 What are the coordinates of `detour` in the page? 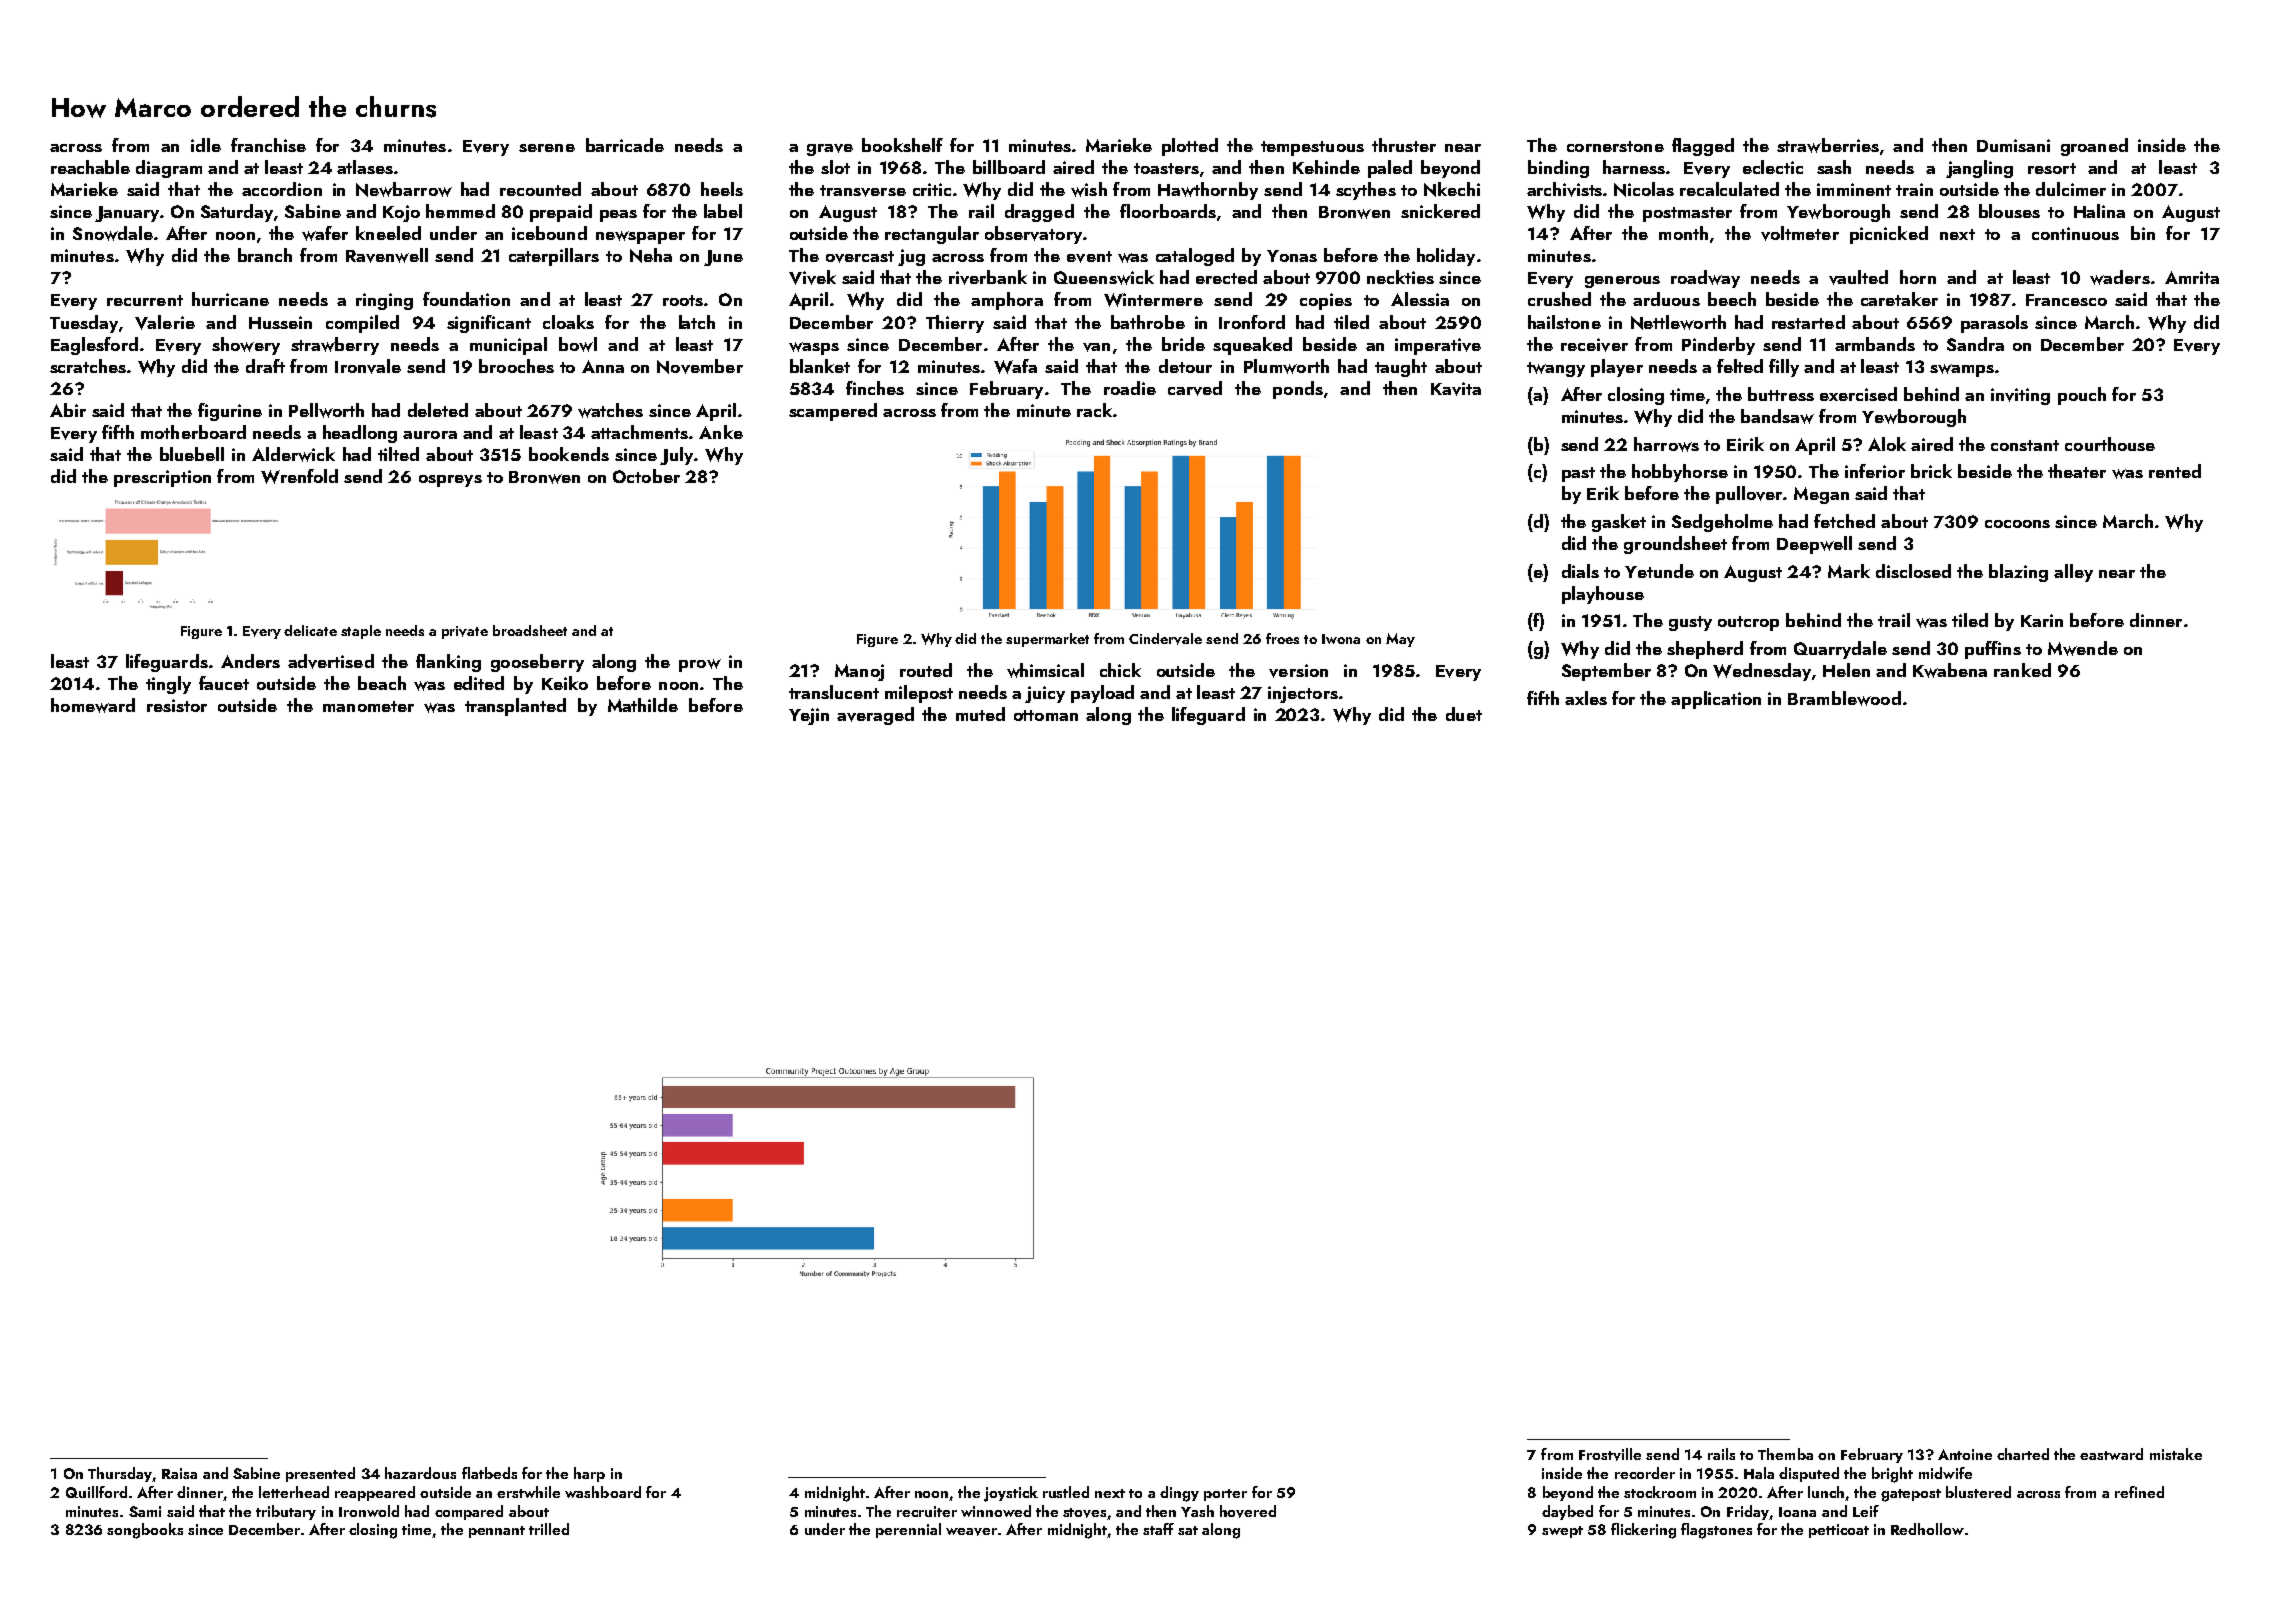 It's located at (1185, 366).
